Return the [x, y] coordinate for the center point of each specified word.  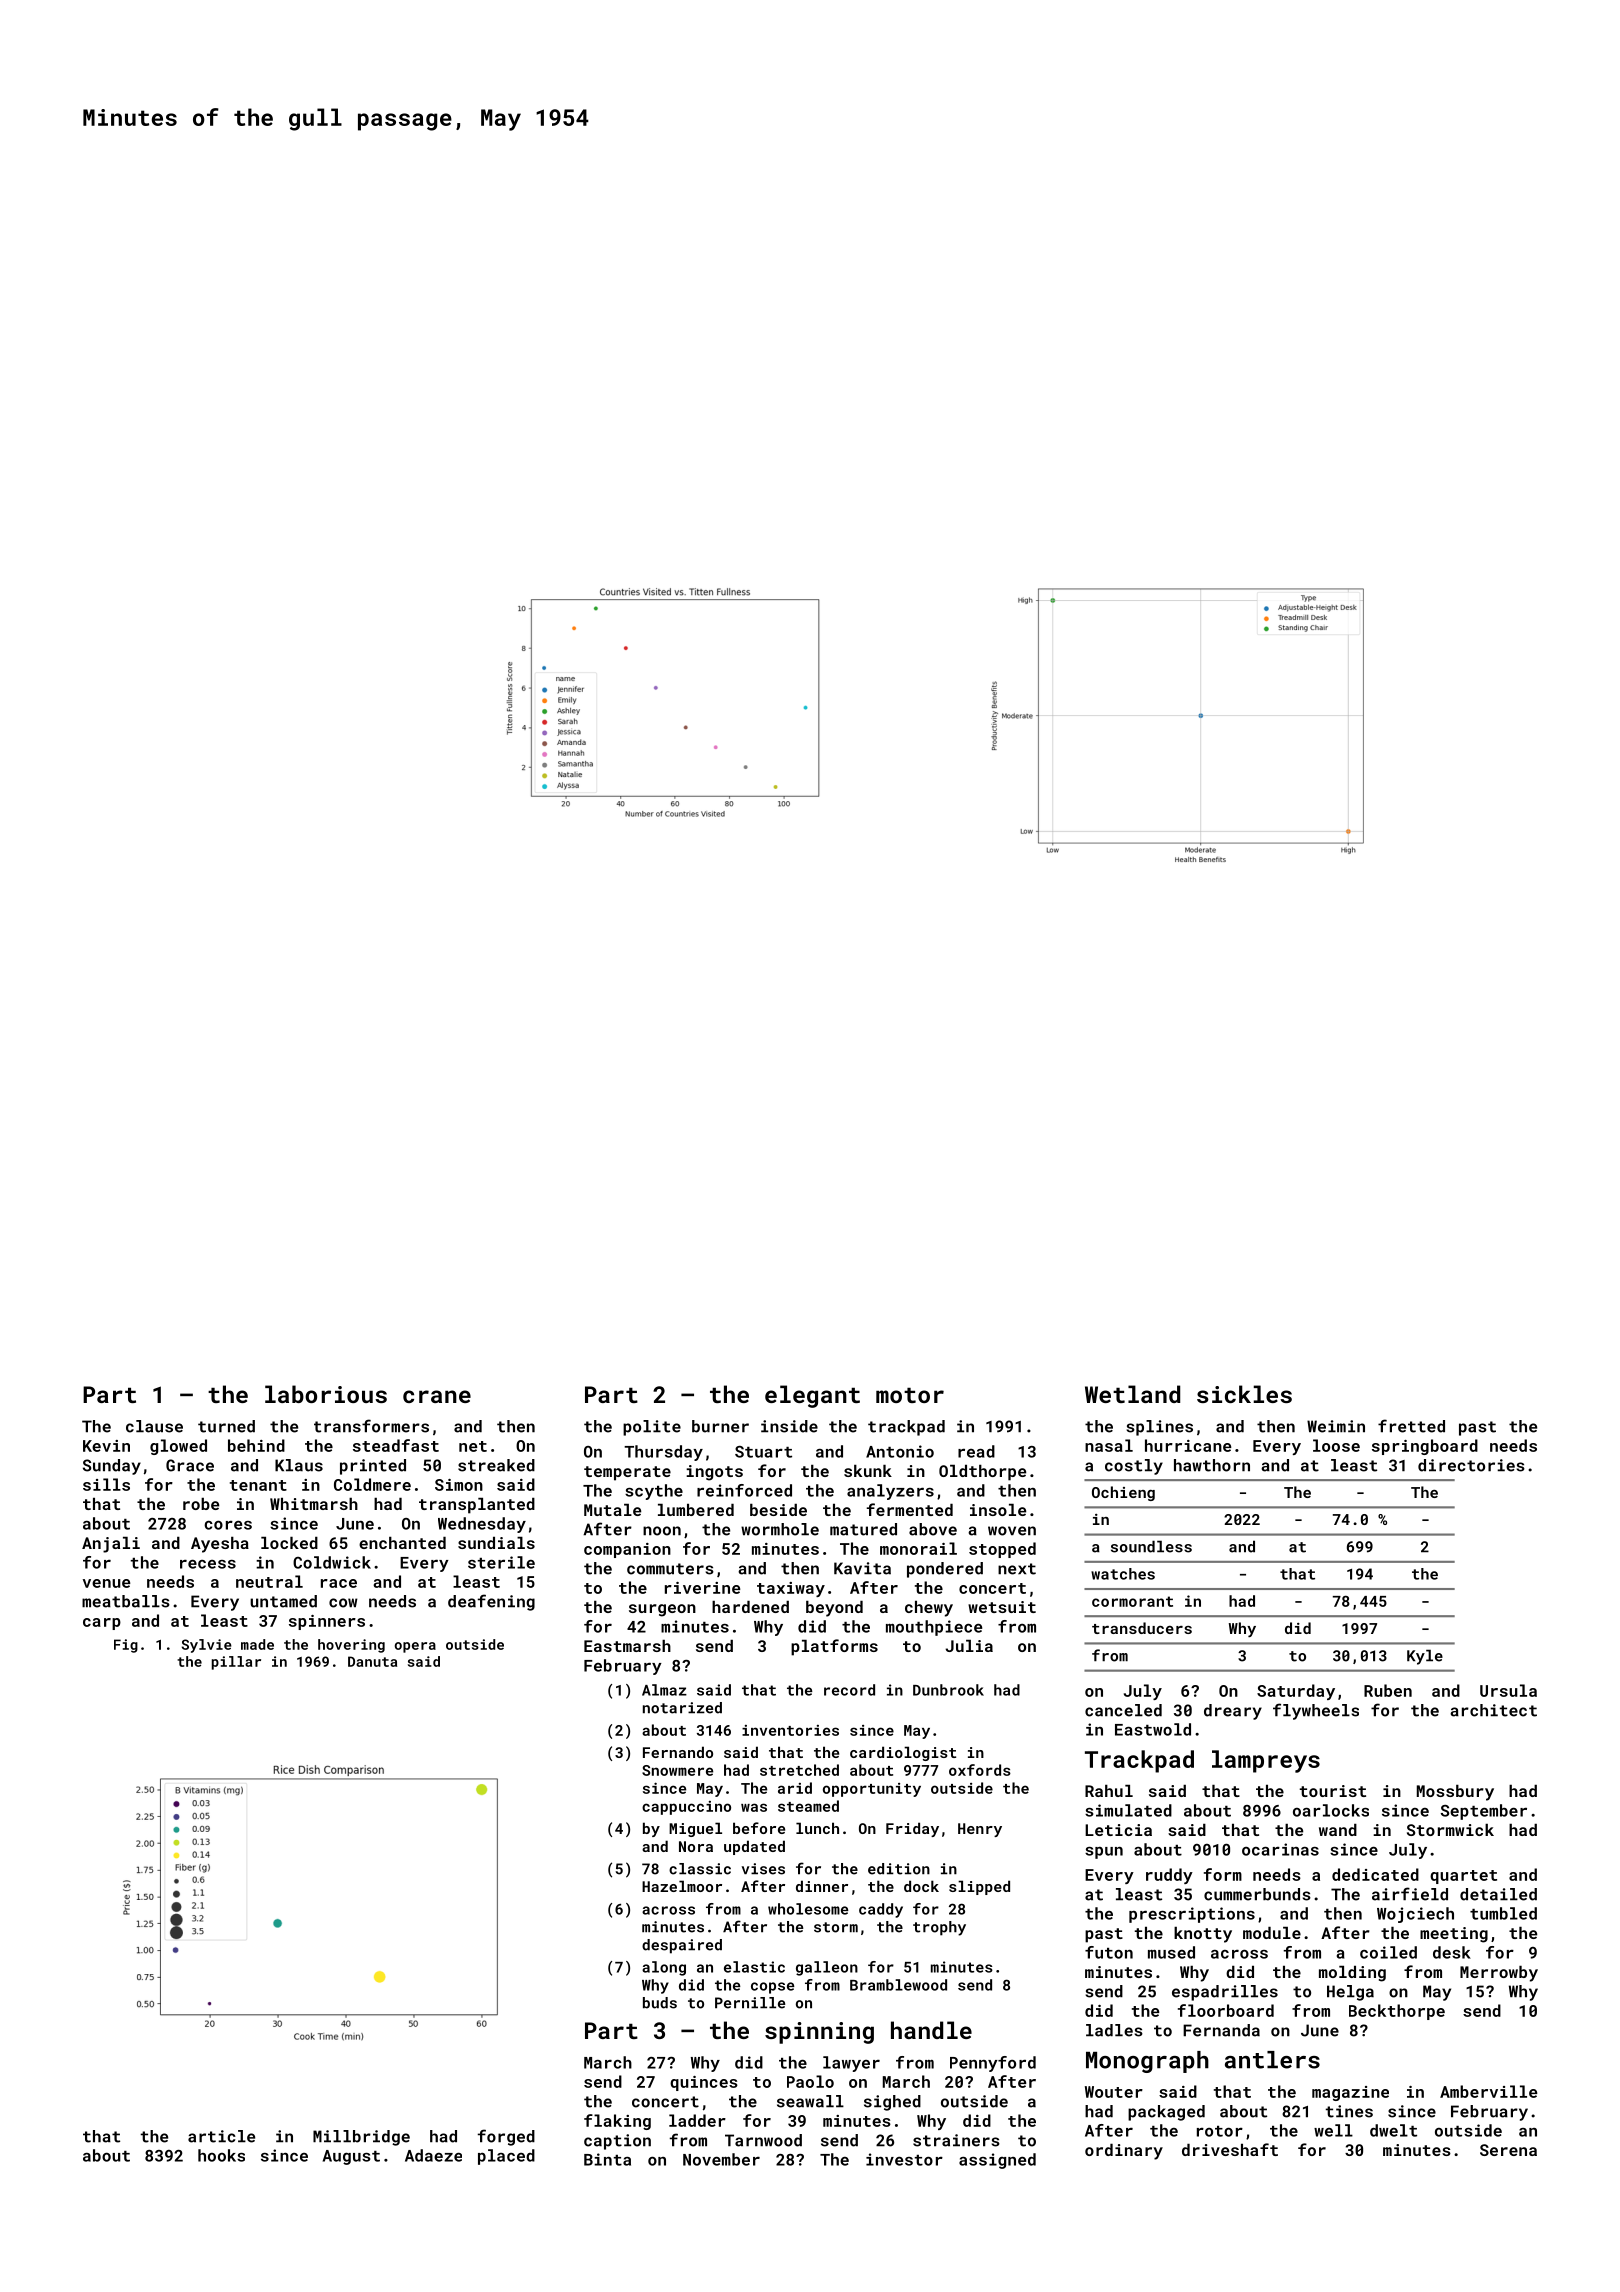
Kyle [1425, 1657]
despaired [682, 1946]
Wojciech [1415, 1915]
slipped [979, 1887]
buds [660, 2003]
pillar [236, 1663]
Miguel [695, 1829]
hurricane [1188, 1445]
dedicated [1375, 1874]
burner [720, 1426]
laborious [326, 1394]
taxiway [791, 1589]
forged [506, 2137]
